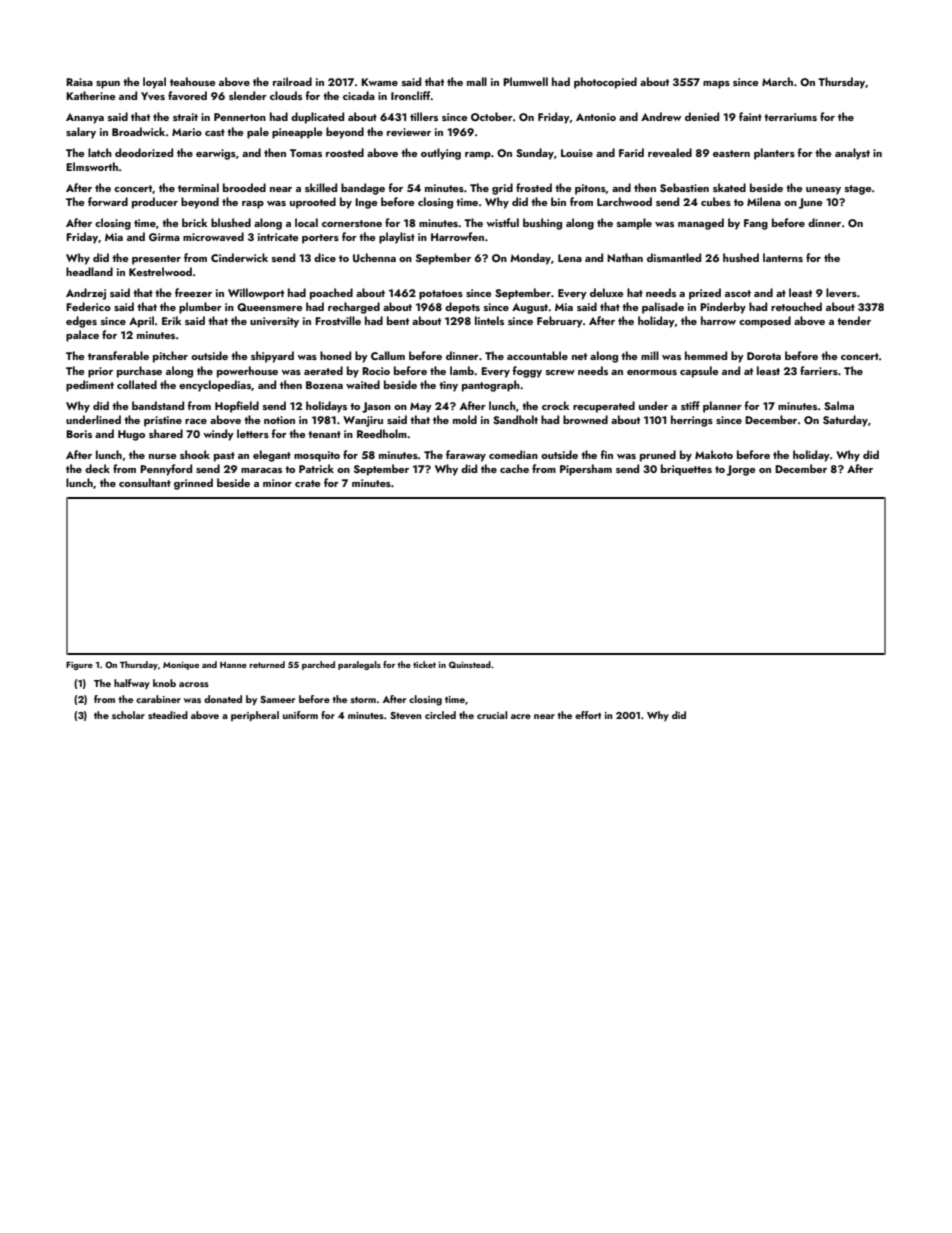 The image size is (952, 1233). What do you see at coordinates (244, 187) in the page?
I see `brooded` at bounding box center [244, 187].
